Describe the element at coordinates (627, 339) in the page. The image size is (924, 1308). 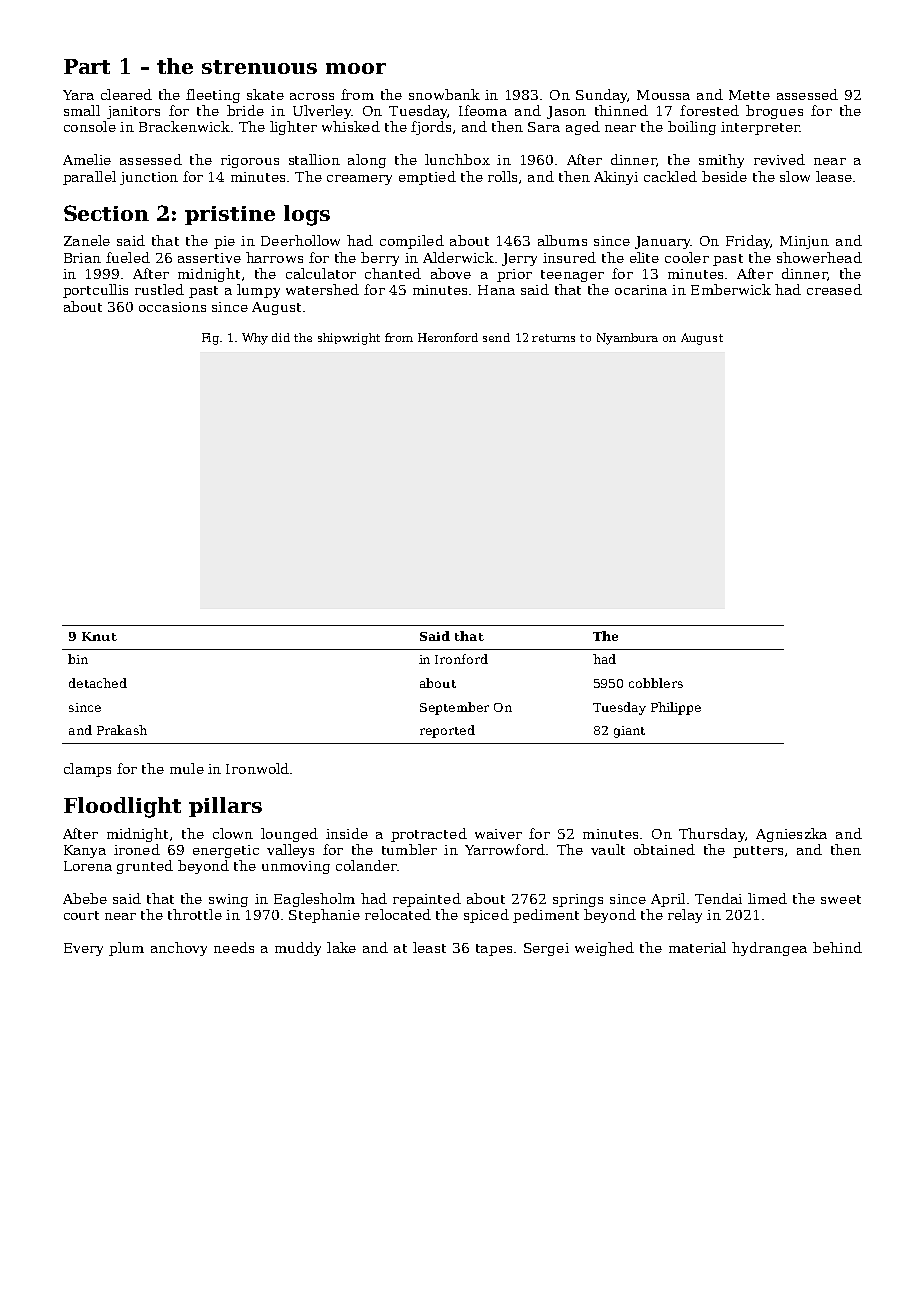
I see `Nyambura` at that location.
